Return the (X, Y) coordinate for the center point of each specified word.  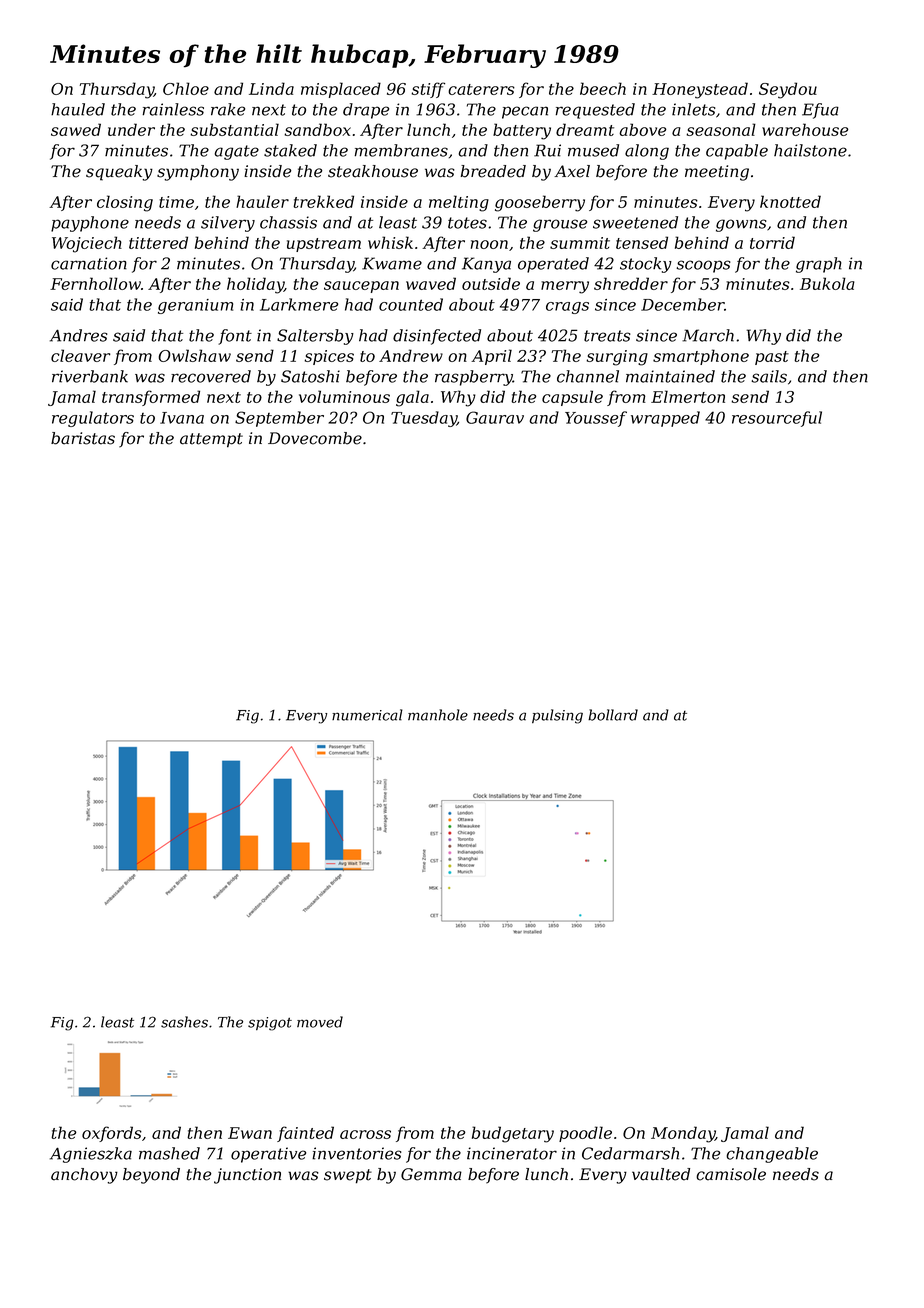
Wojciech (87, 244)
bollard (613, 715)
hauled (78, 109)
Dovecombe (315, 438)
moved (320, 1022)
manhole (438, 715)
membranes (401, 150)
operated (553, 265)
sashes (184, 1022)
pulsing (557, 716)
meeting (717, 173)
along (647, 152)
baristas (83, 438)
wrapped (665, 419)
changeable (772, 1155)
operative (268, 1155)
